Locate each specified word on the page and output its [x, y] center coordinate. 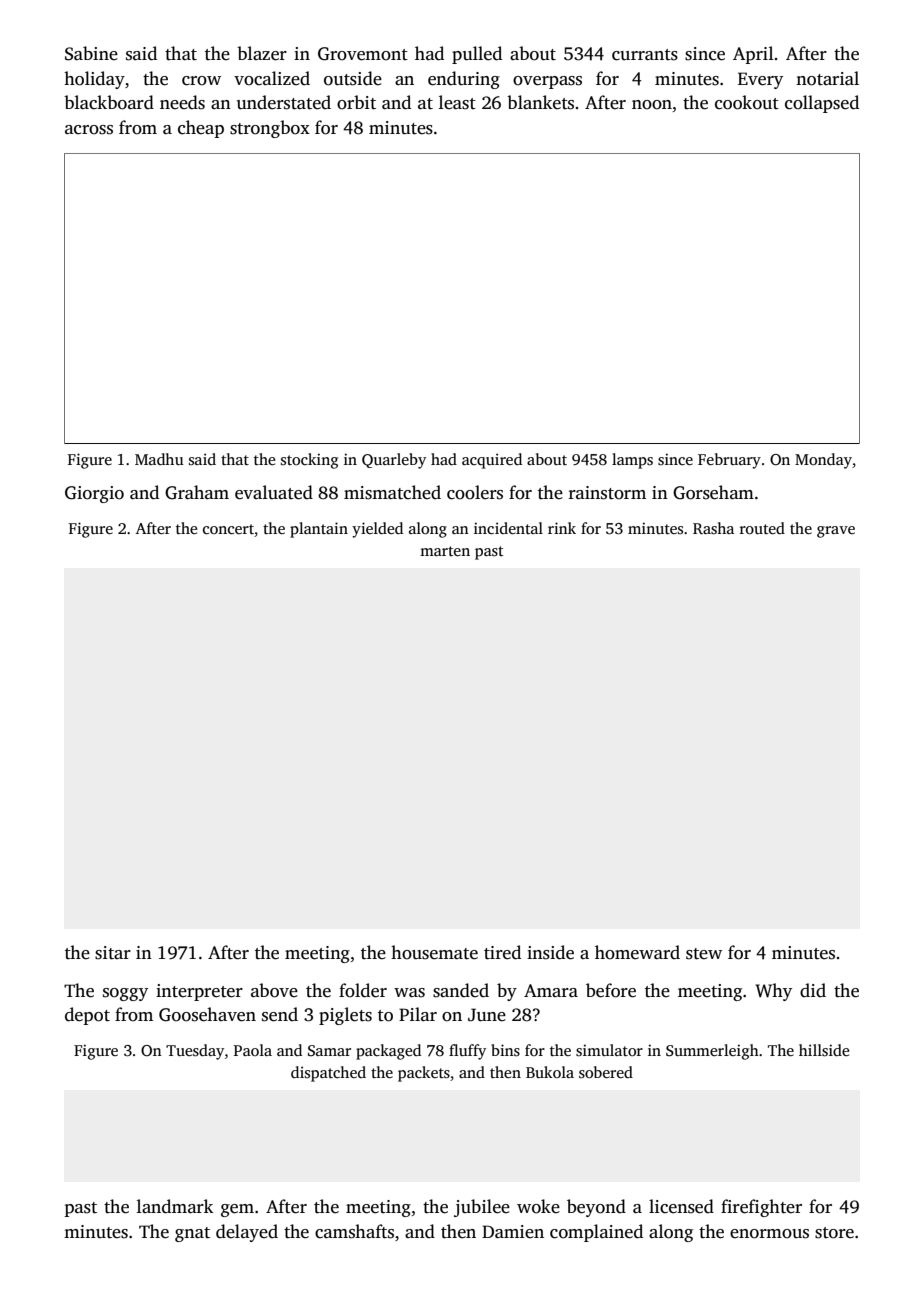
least [457, 102]
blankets [540, 102]
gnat [192, 1234]
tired [502, 952]
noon [652, 105]
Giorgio [94, 494]
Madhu [159, 459]
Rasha [713, 528]
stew [704, 954]
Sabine [91, 53]
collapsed [822, 104]
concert [228, 529]
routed [762, 528]
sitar [113, 953]
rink [562, 528]
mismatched [392, 492]
